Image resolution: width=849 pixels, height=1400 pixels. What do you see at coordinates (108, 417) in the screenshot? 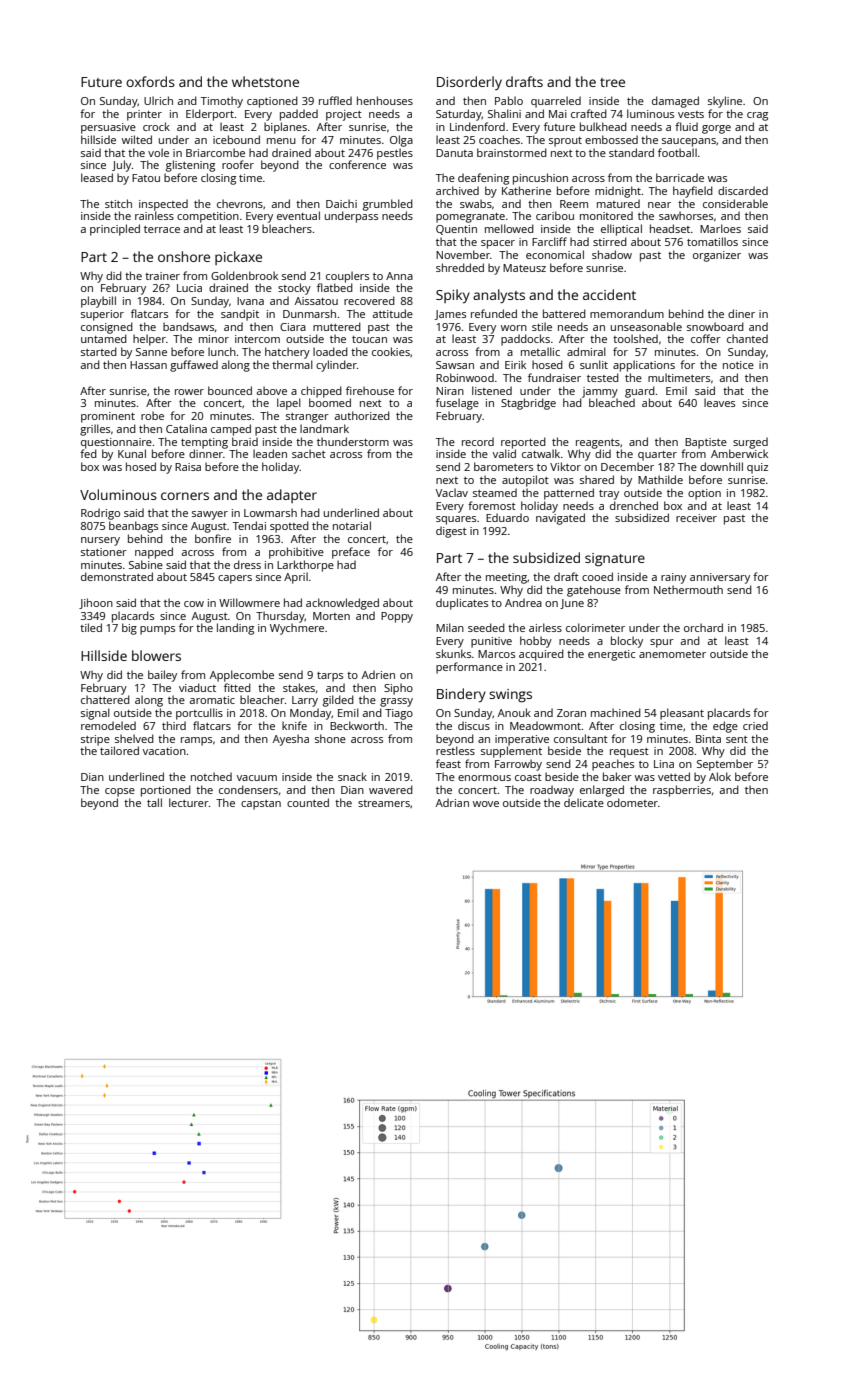
I see `prominent` at bounding box center [108, 417].
